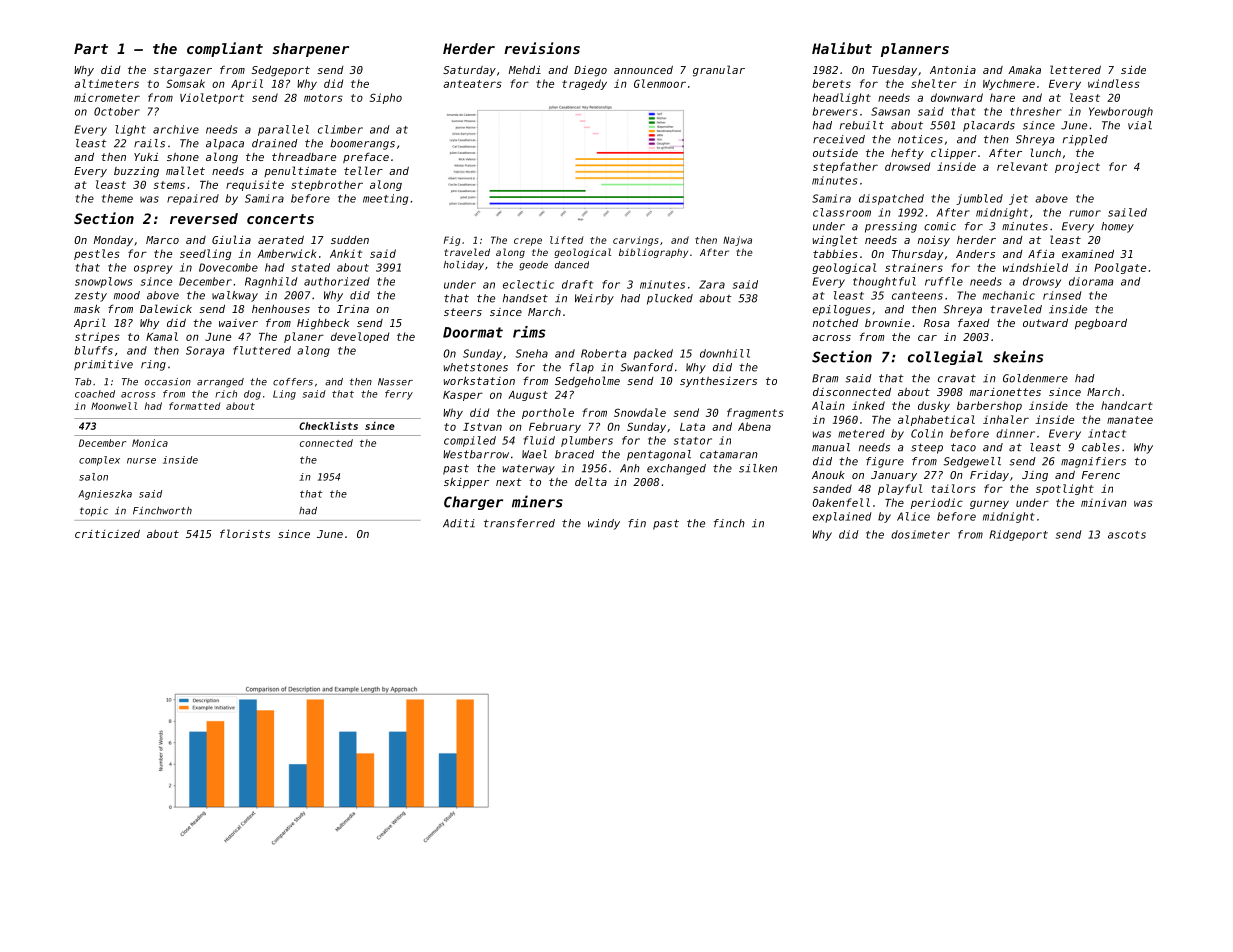  I want to click on pegboard, so click(1101, 324).
